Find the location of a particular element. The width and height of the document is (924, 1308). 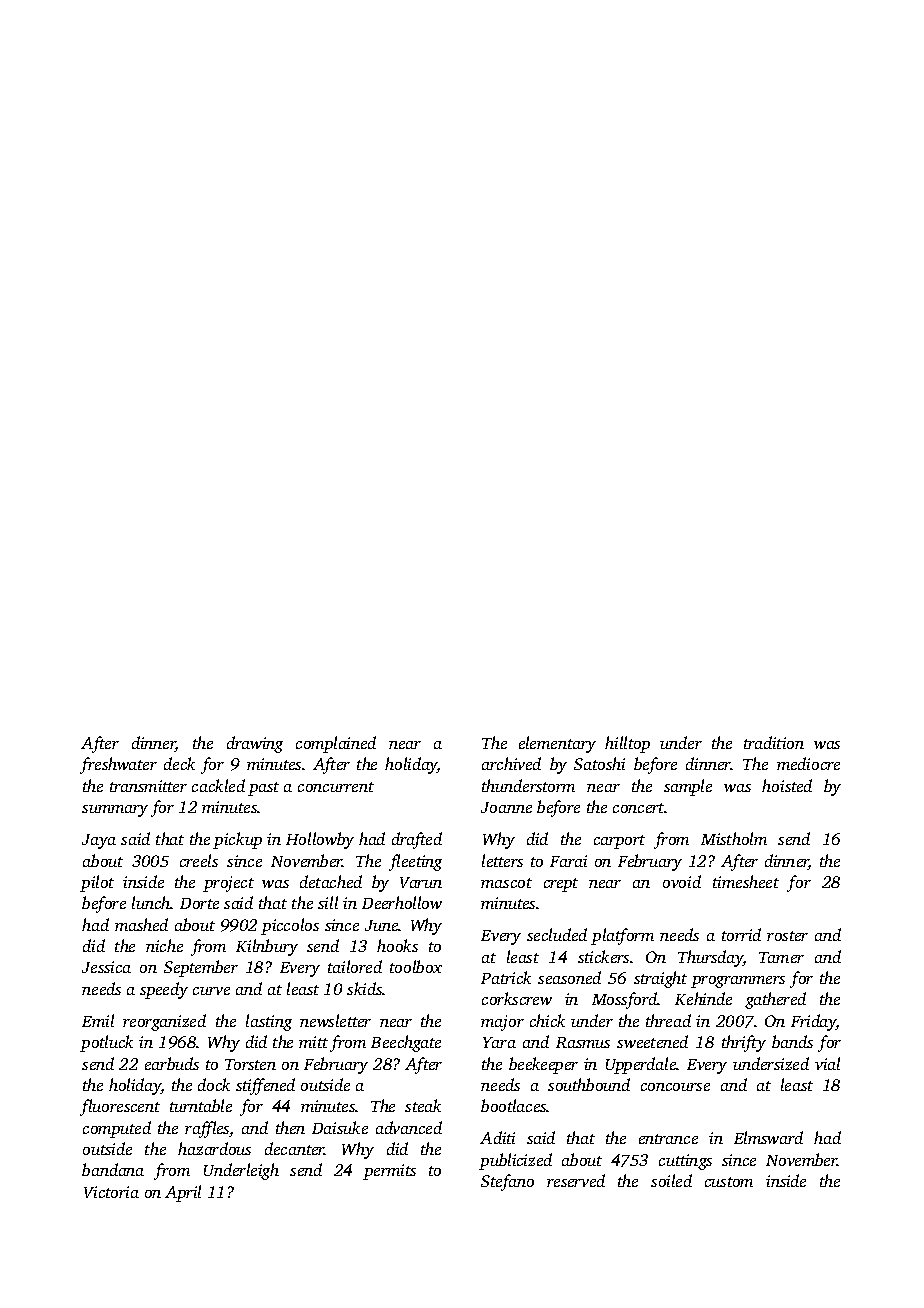

Friday is located at coordinates (814, 1022).
